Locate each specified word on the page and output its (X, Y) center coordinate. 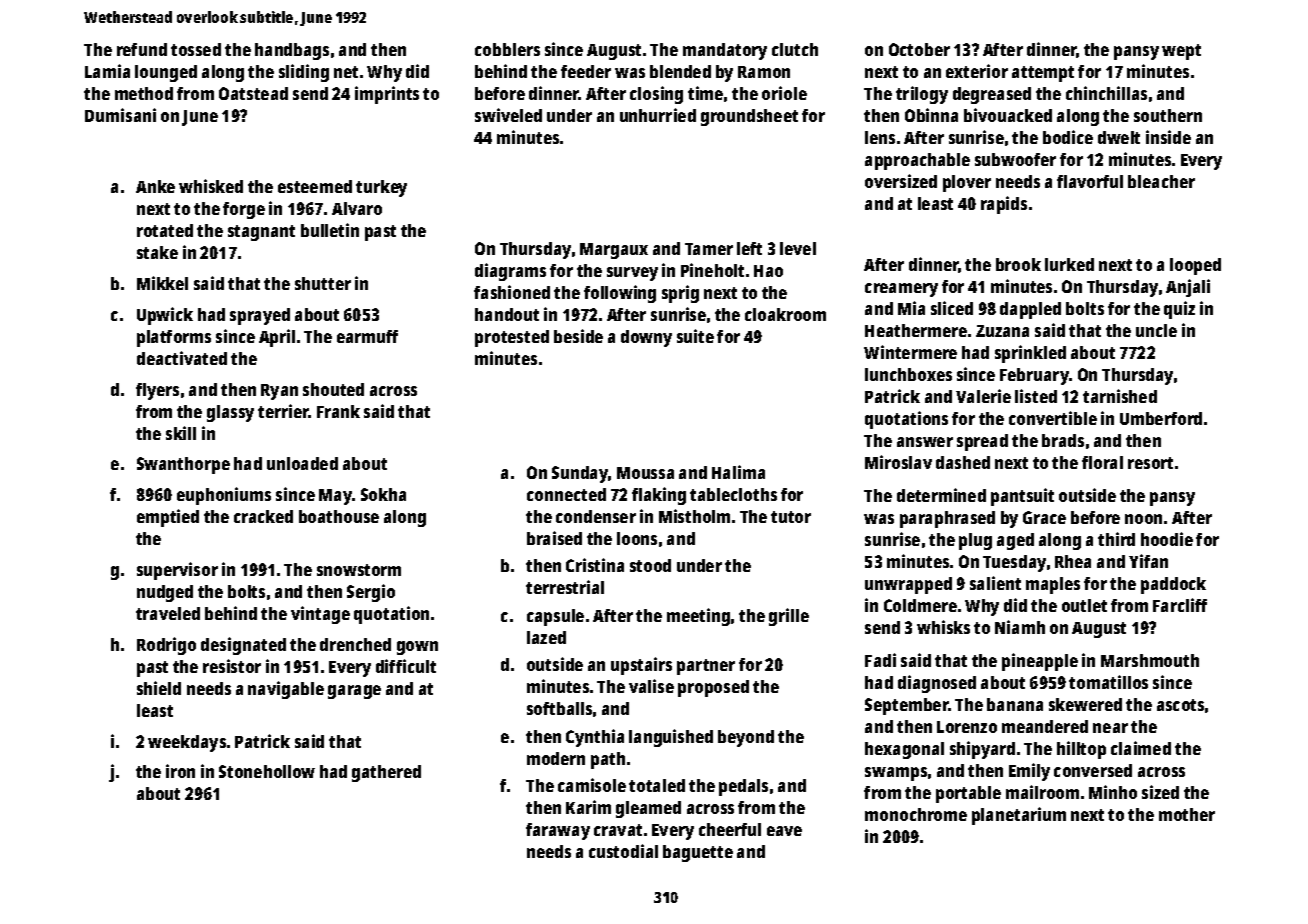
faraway (558, 831)
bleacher (1161, 181)
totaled (657, 785)
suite (695, 336)
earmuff (367, 336)
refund (142, 49)
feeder (586, 71)
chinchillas (1106, 93)
